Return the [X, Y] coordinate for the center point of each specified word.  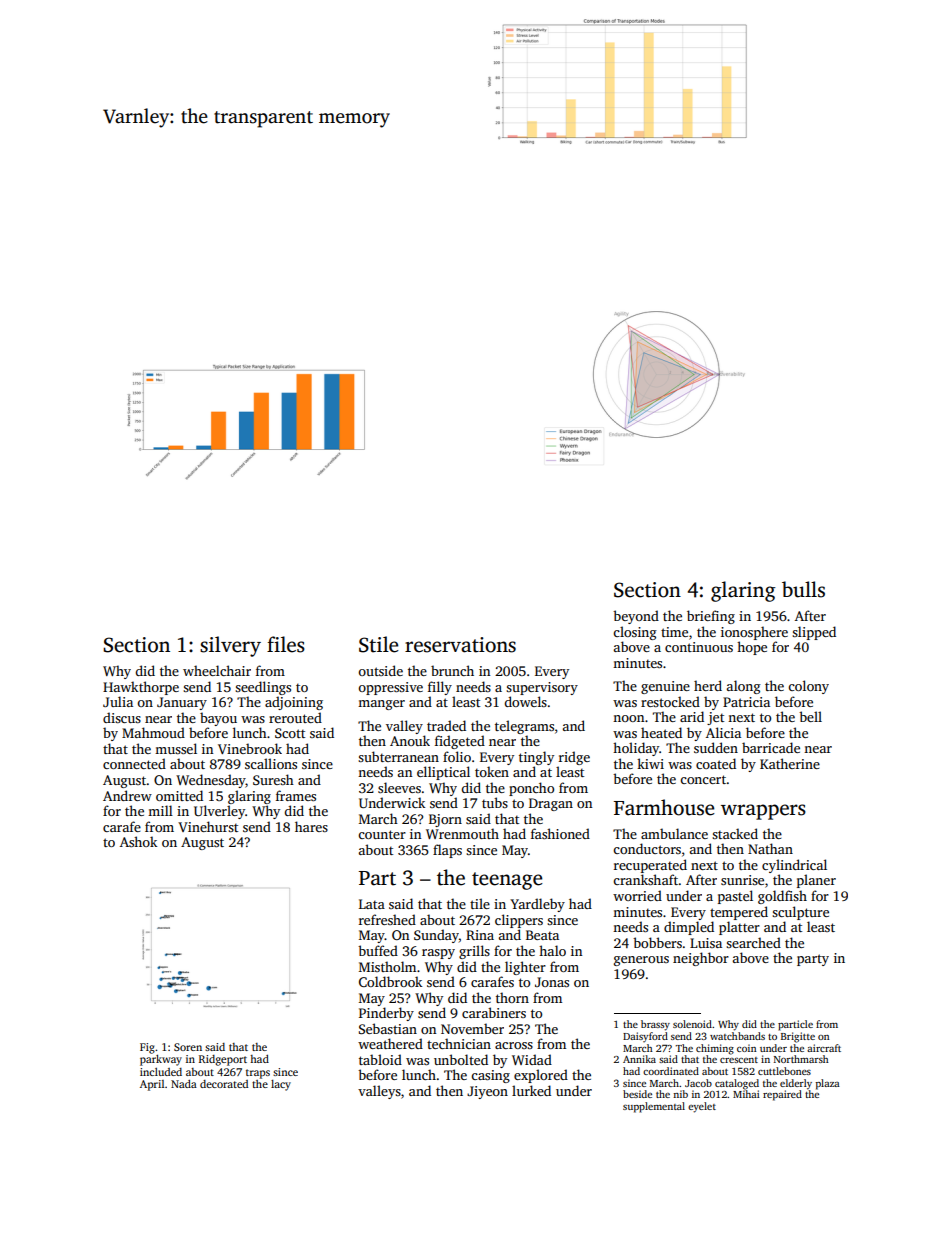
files [286, 644]
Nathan [770, 848]
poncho [531, 789]
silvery [230, 646]
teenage [507, 881]
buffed [378, 950]
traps [258, 1074]
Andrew [127, 795]
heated [661, 732]
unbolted [461, 1059]
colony [808, 687]
